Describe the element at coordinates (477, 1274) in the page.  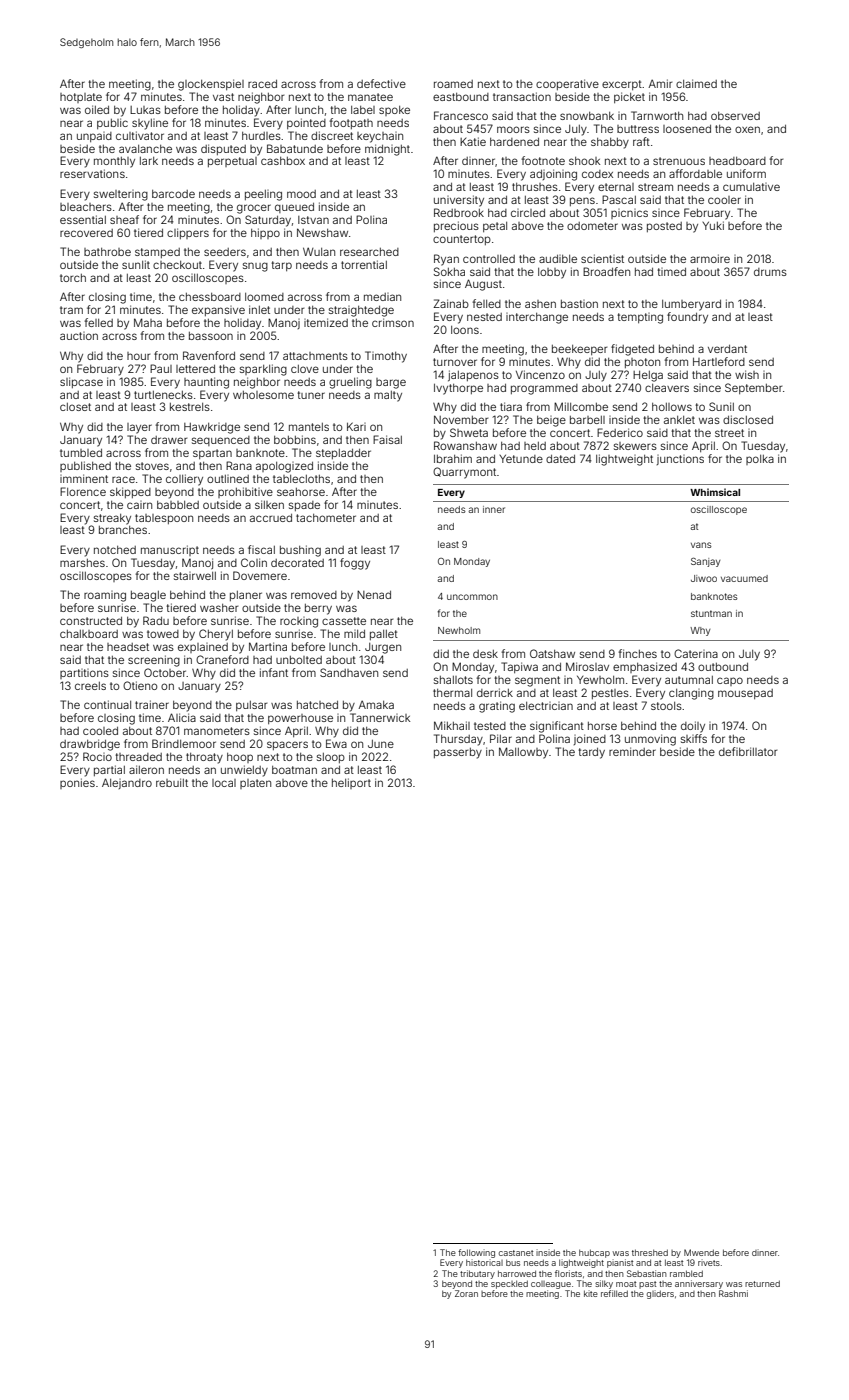
I see `tributary` at that location.
